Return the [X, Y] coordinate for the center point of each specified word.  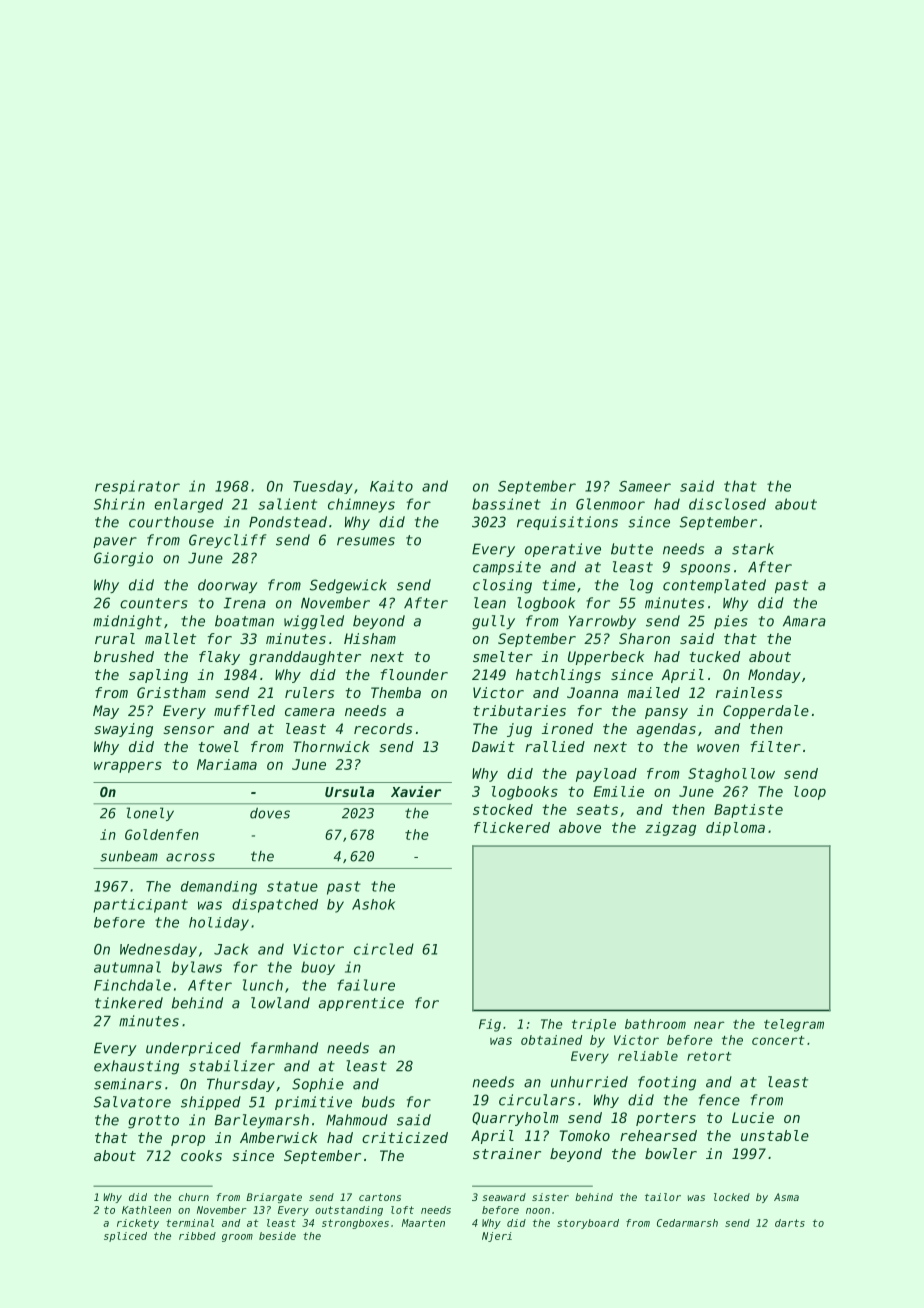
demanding [219, 888]
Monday [774, 676]
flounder [414, 674]
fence [719, 1100]
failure [366, 985]
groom [237, 1238]
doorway [228, 586]
